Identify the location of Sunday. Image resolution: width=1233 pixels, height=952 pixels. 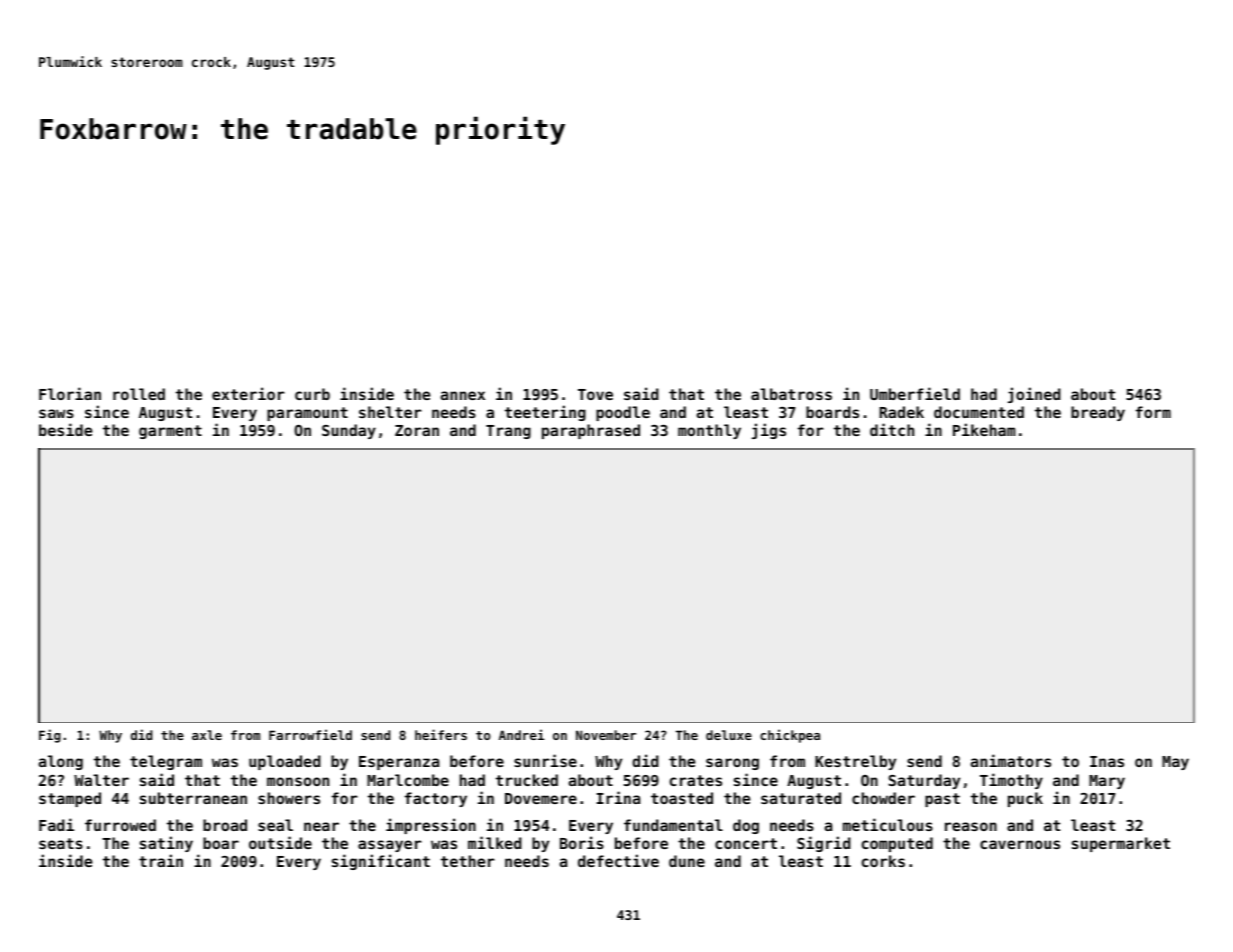
(349, 431).
